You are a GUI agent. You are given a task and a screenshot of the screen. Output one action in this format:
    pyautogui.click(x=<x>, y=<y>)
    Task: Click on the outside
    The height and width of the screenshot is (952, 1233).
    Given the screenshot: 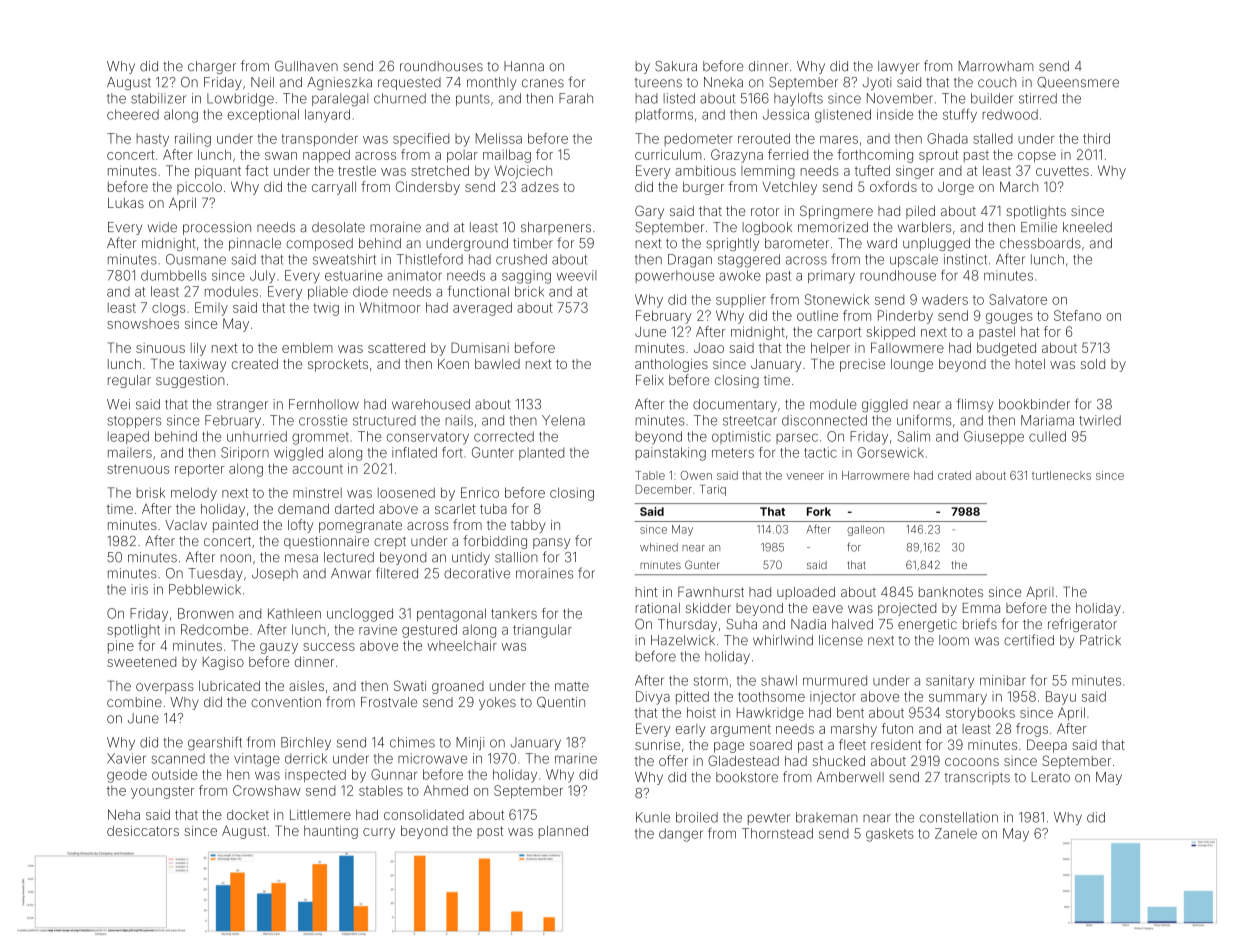 What is the action you would take?
    pyautogui.click(x=174, y=774)
